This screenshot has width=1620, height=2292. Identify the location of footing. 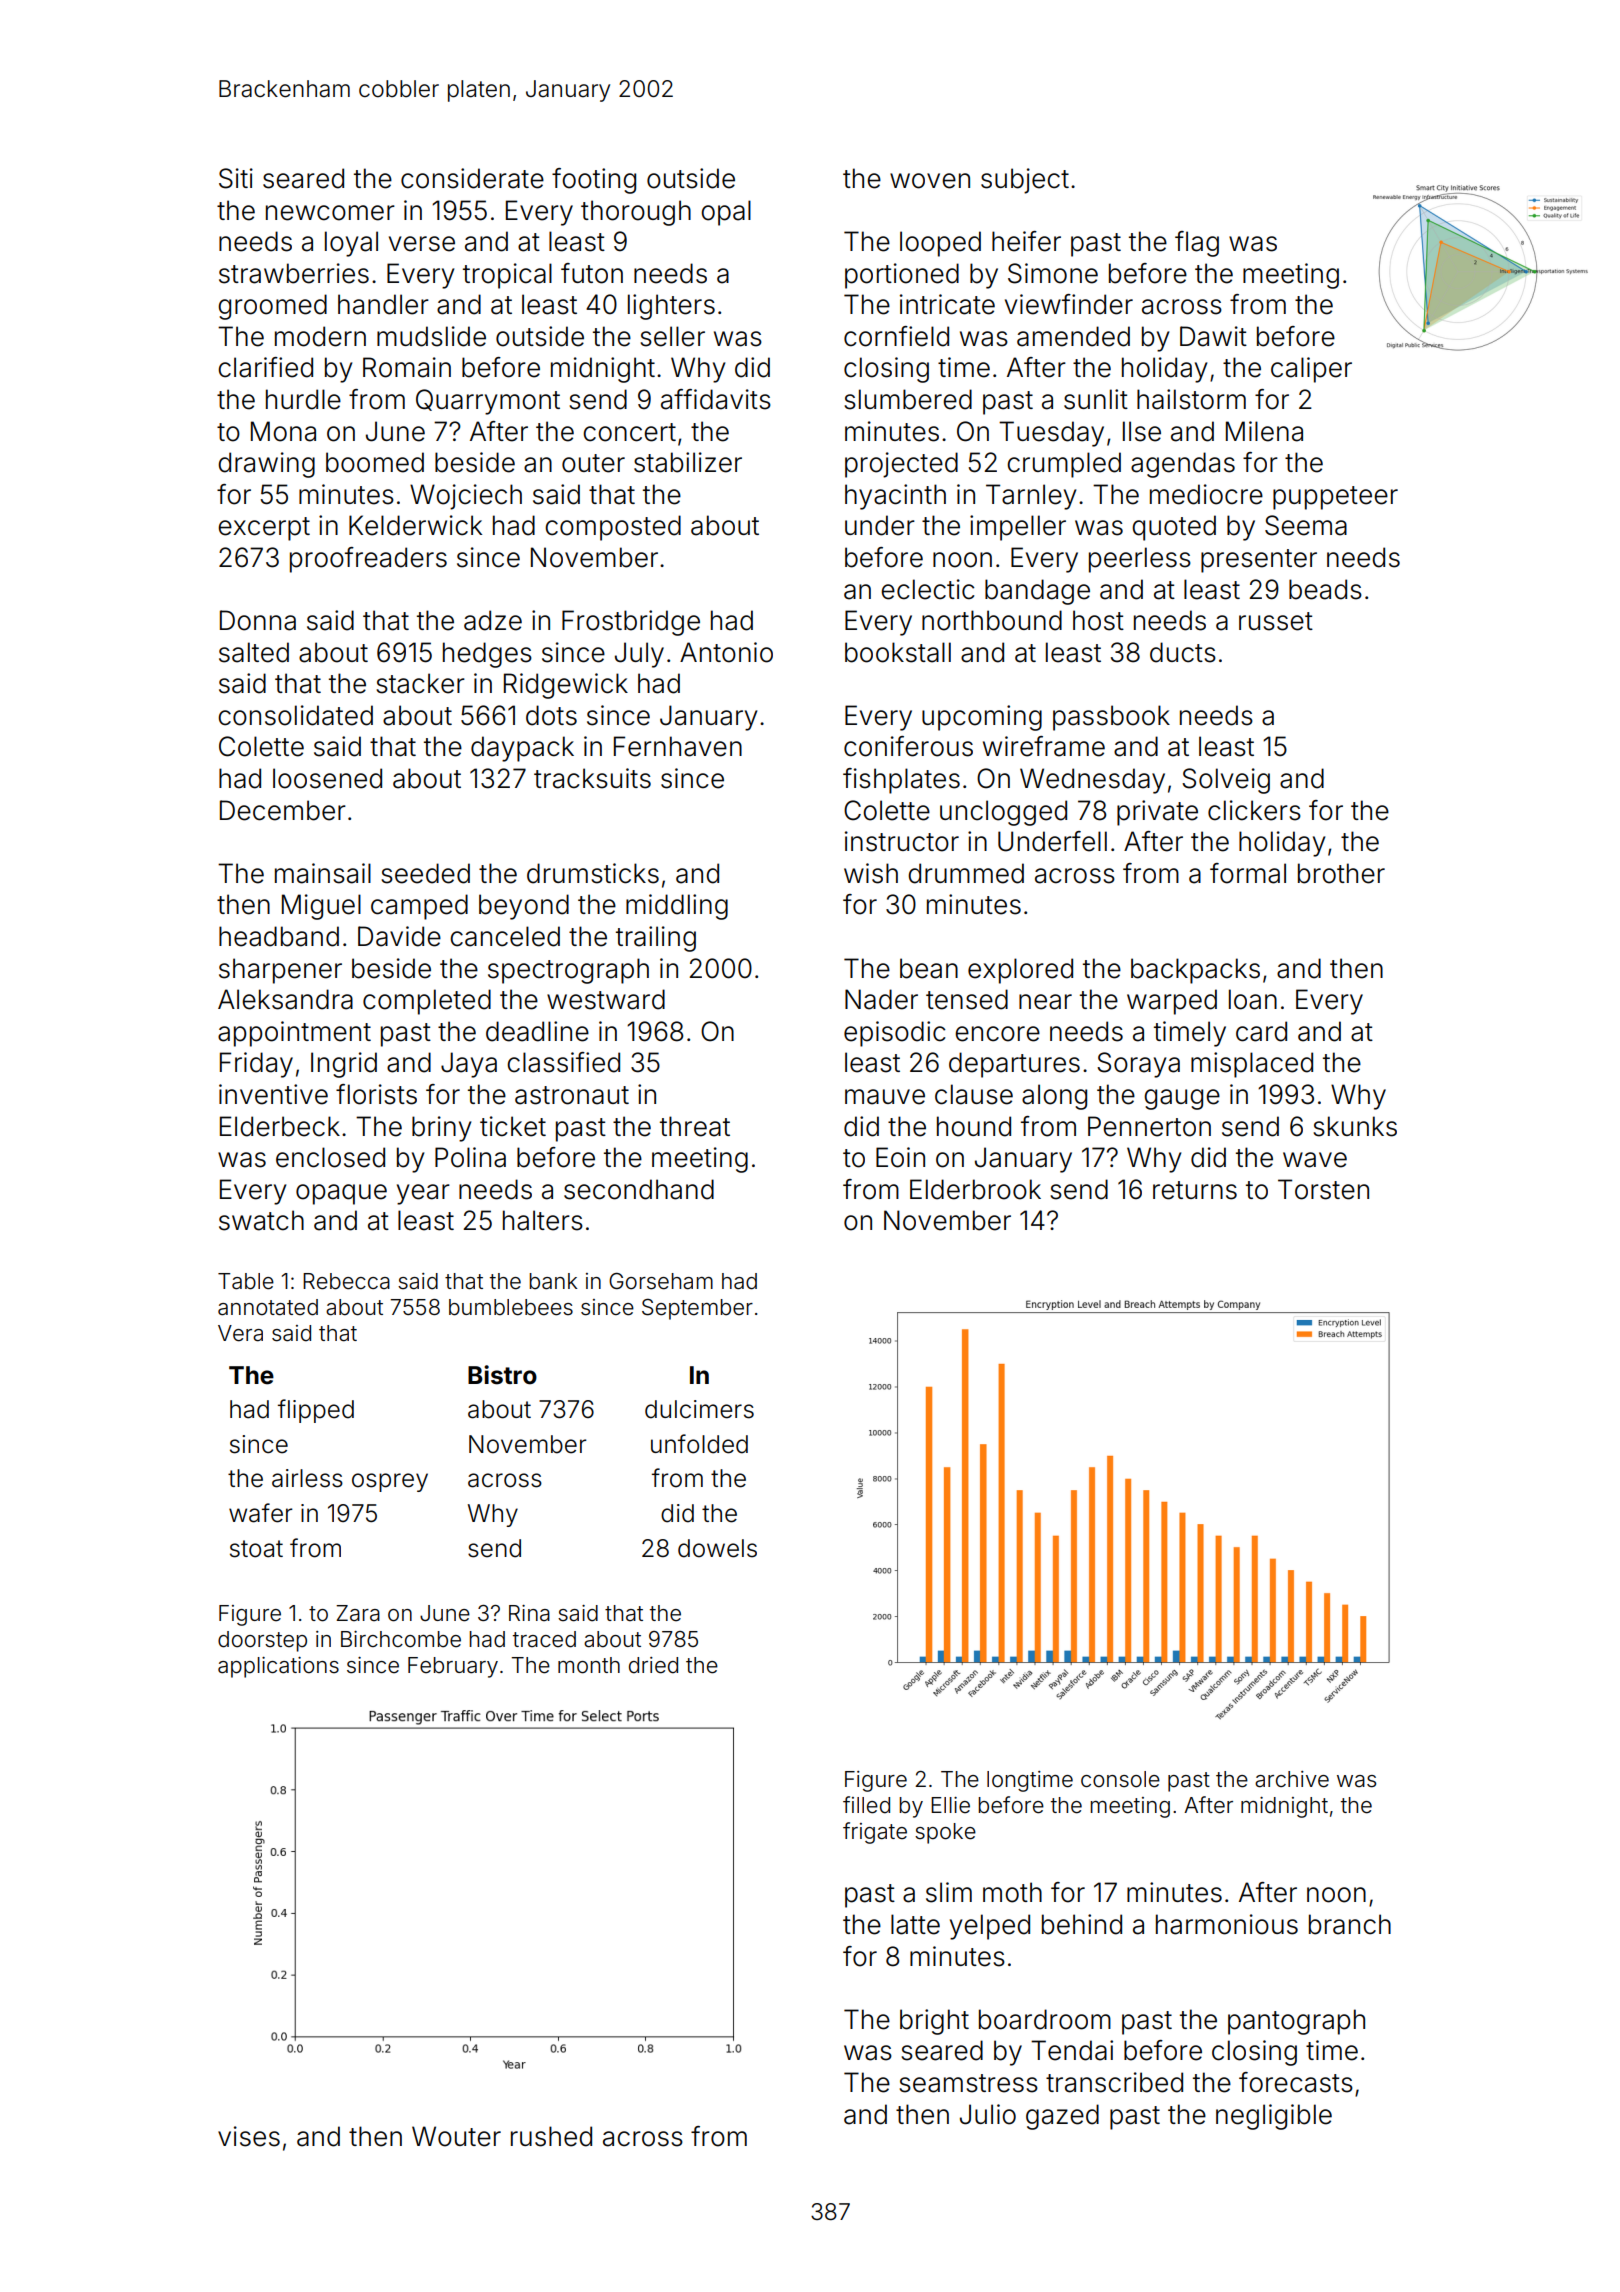
(594, 181).
